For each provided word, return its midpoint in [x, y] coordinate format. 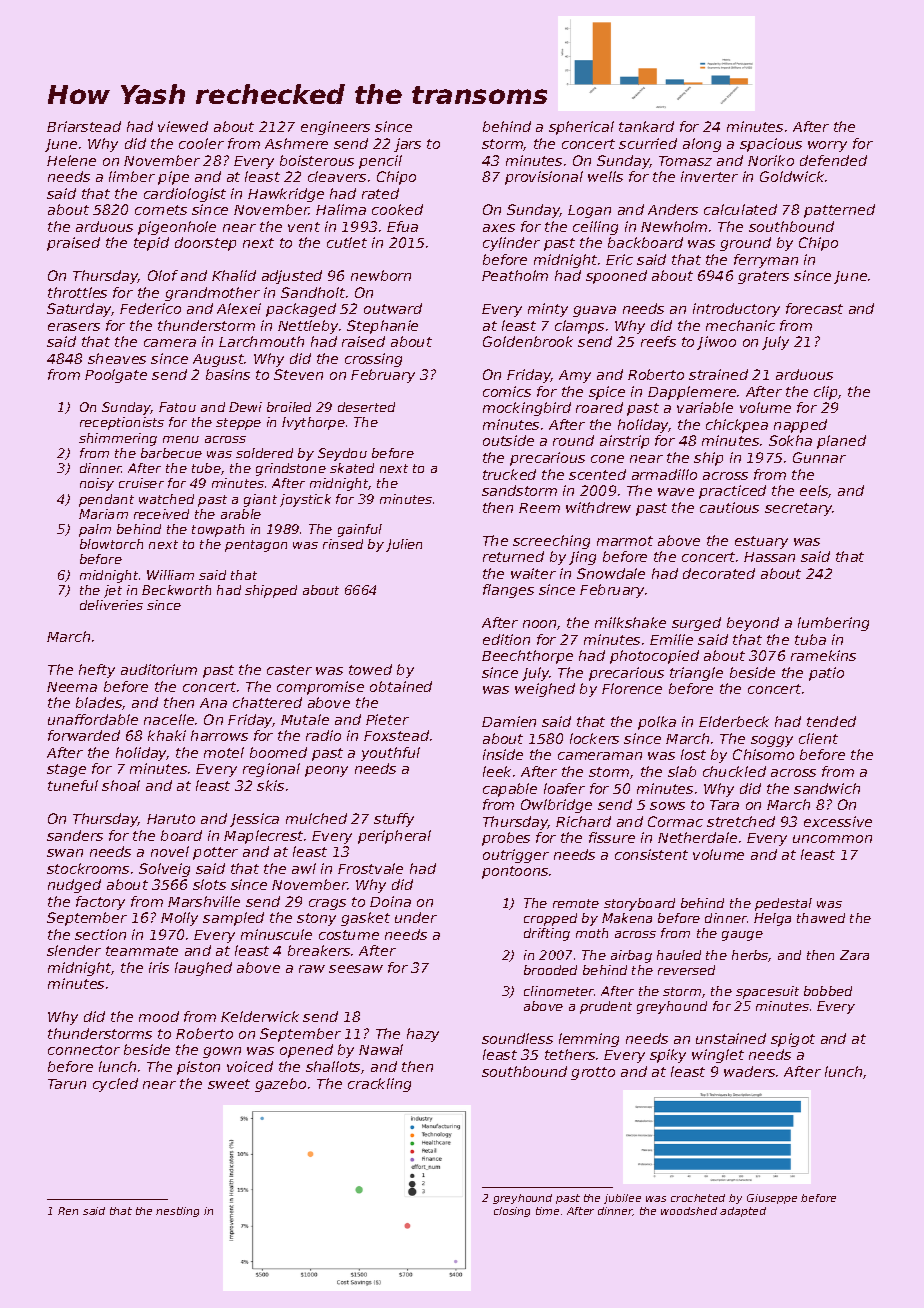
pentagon [256, 546]
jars [407, 145]
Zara [854, 955]
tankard [646, 126]
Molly [179, 919]
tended [831, 721]
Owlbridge [556, 806]
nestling [177, 1212]
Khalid [234, 275]
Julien [404, 545]
